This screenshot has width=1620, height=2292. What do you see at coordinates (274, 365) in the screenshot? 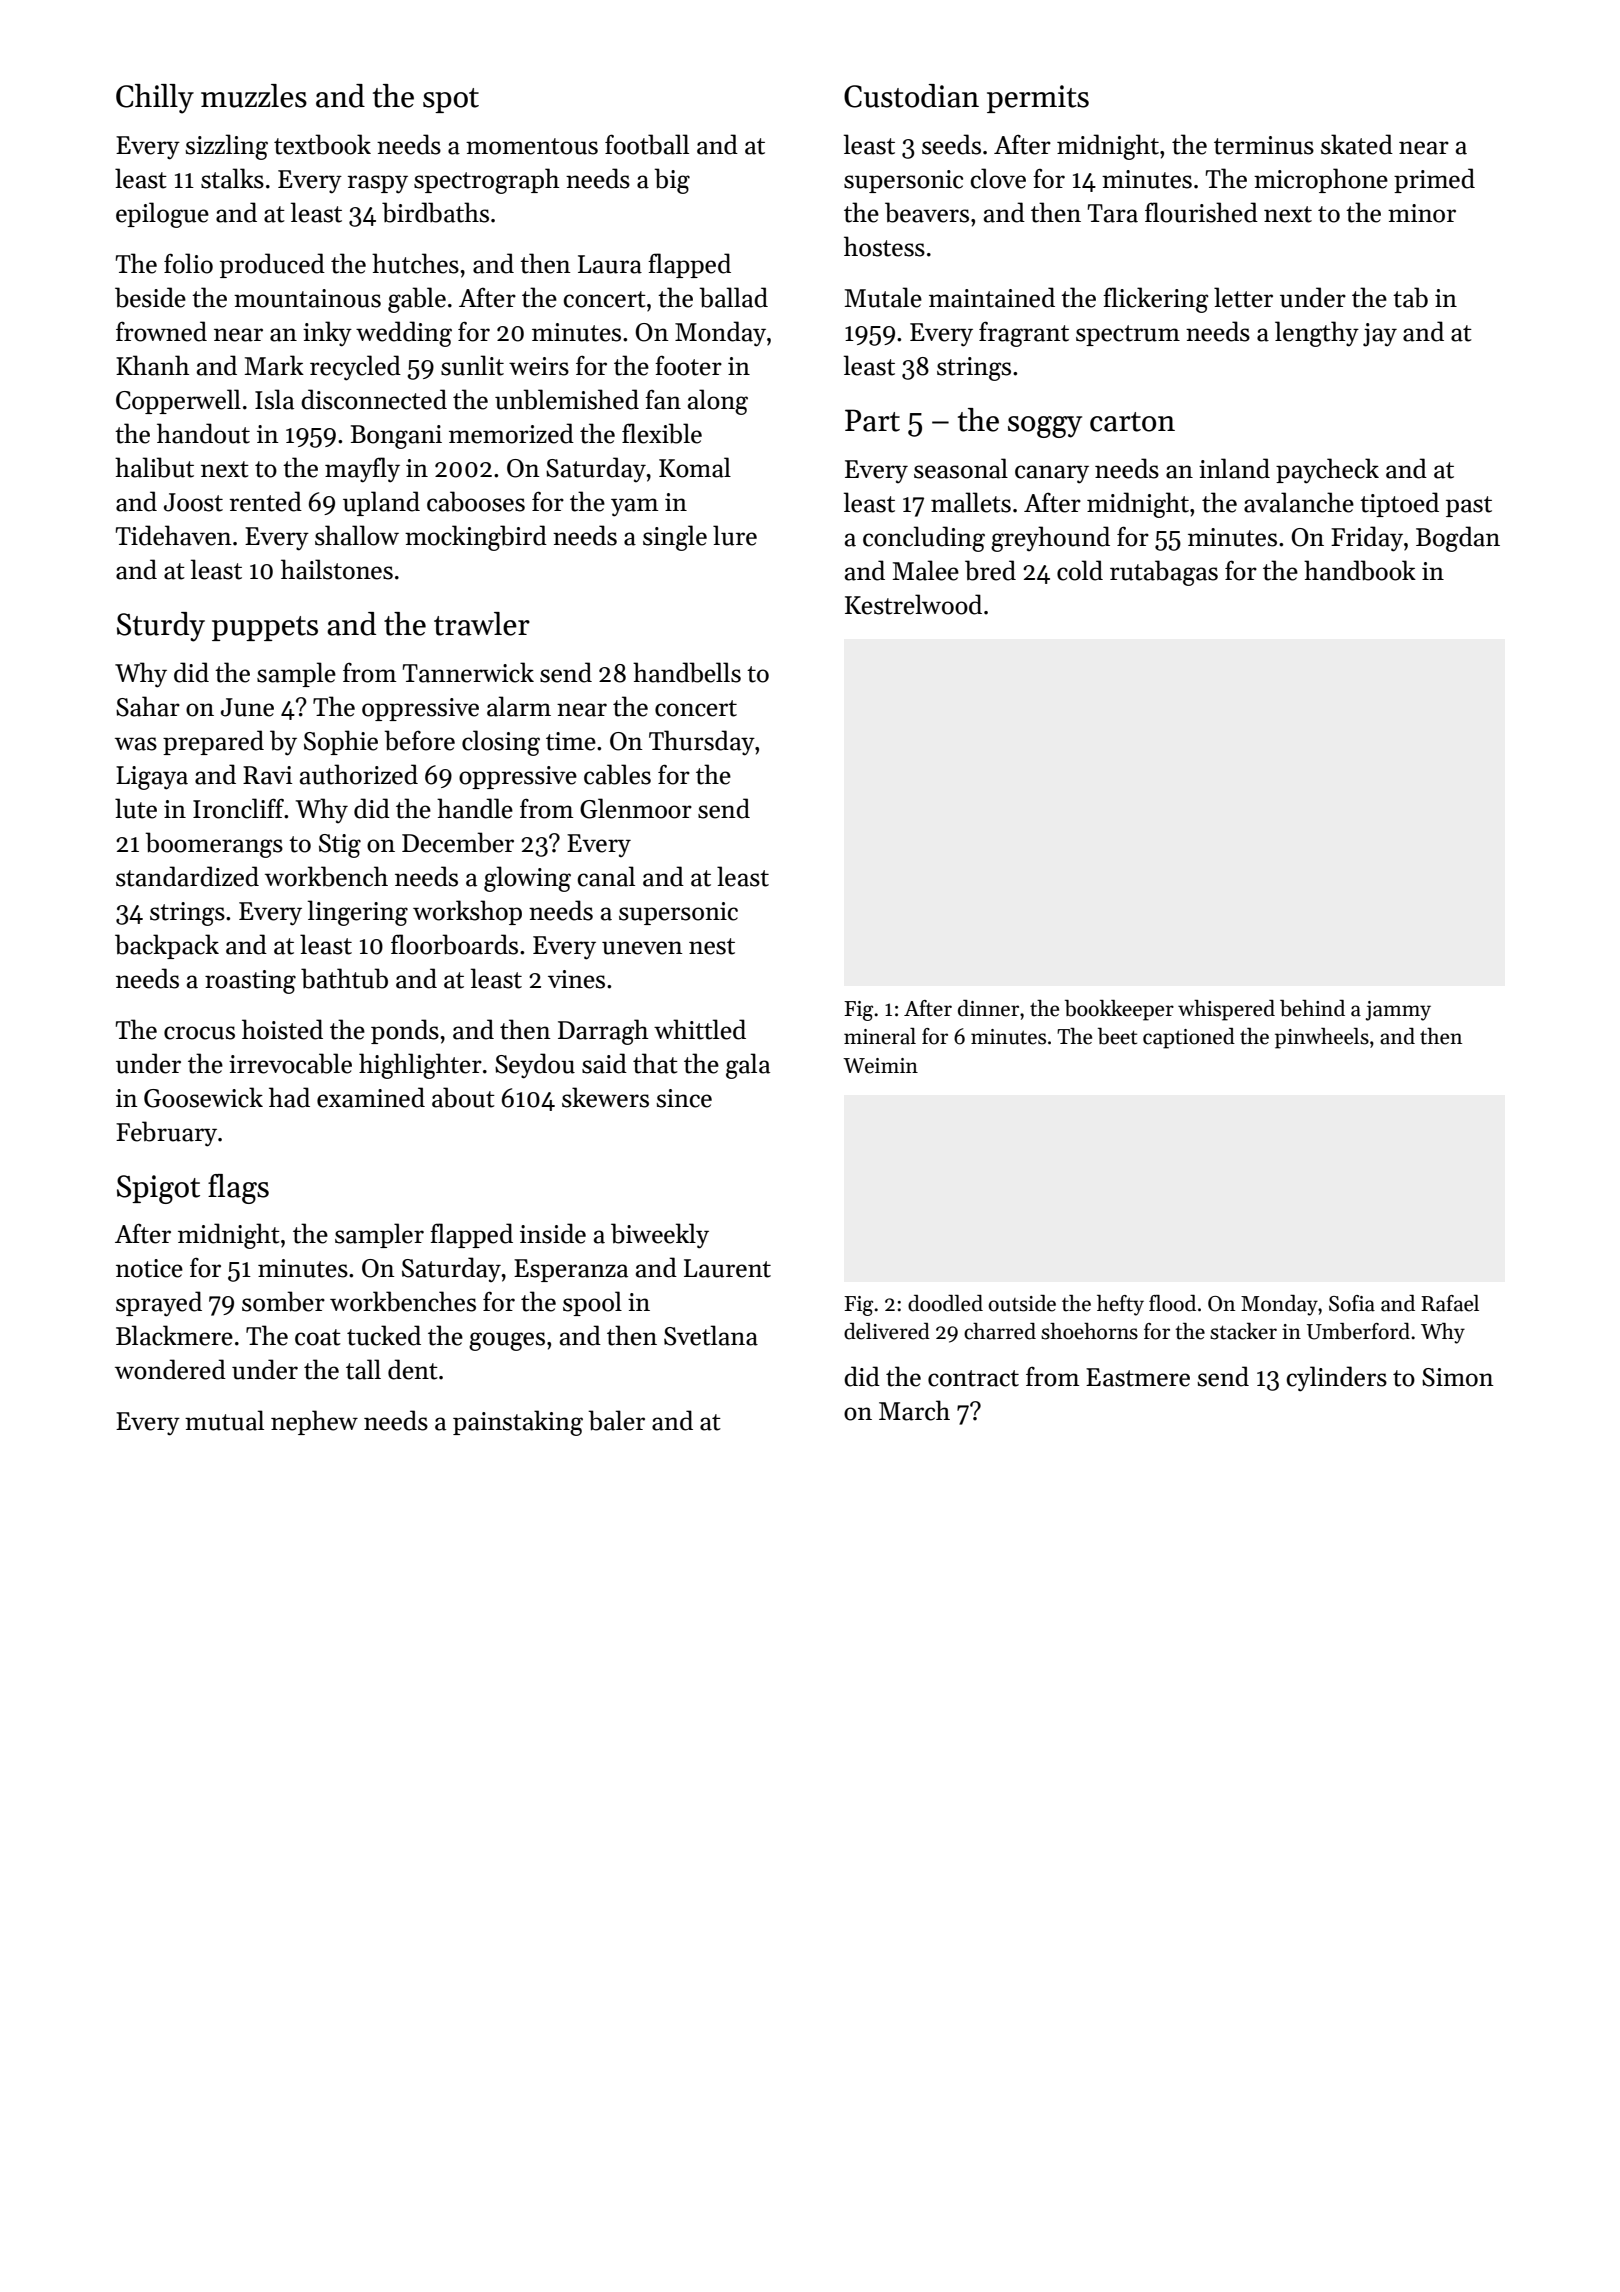
I see `Mark` at bounding box center [274, 365].
